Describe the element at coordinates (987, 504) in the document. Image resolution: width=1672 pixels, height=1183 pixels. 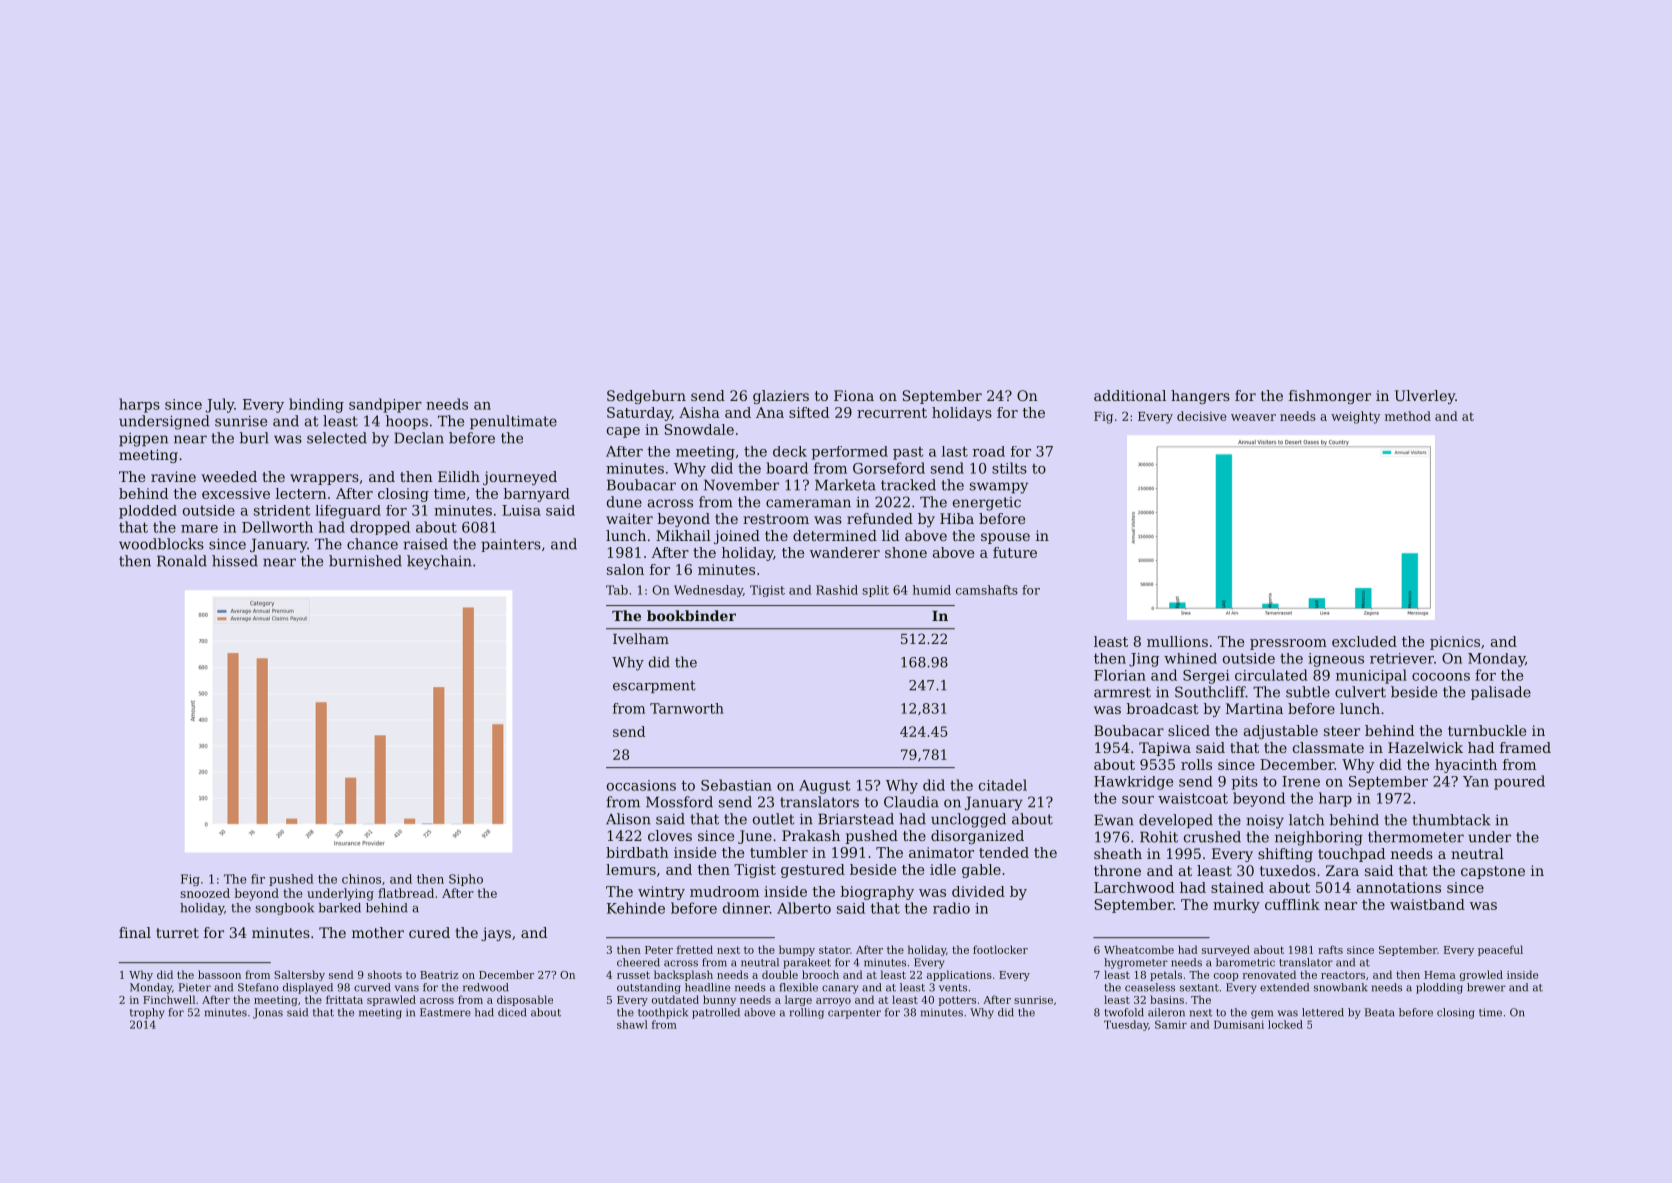
I see `energetic` at that location.
